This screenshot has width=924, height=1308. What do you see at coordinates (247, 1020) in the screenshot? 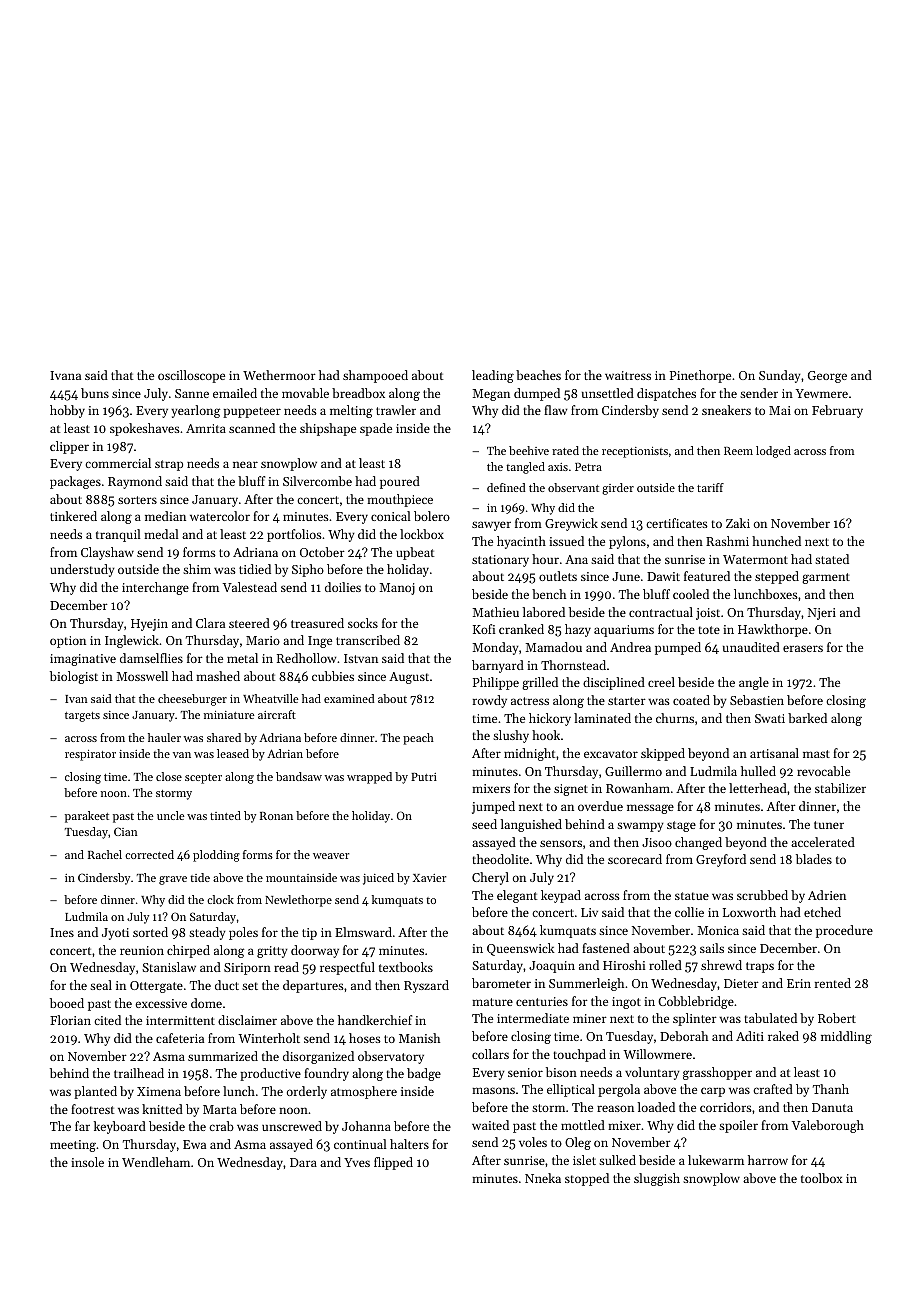
I see `disclaimer` at bounding box center [247, 1020].
